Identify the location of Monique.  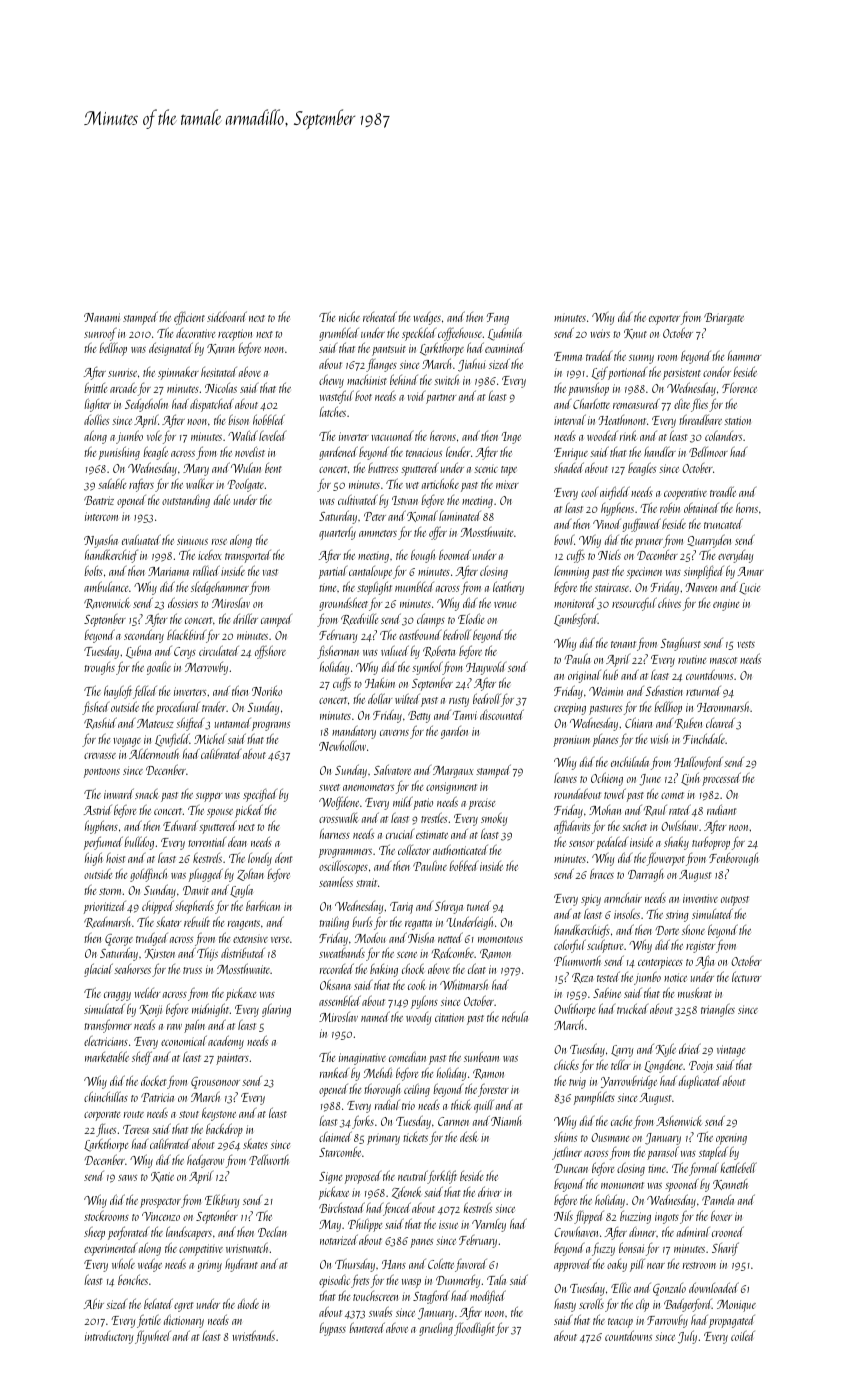
(736, 1306).
